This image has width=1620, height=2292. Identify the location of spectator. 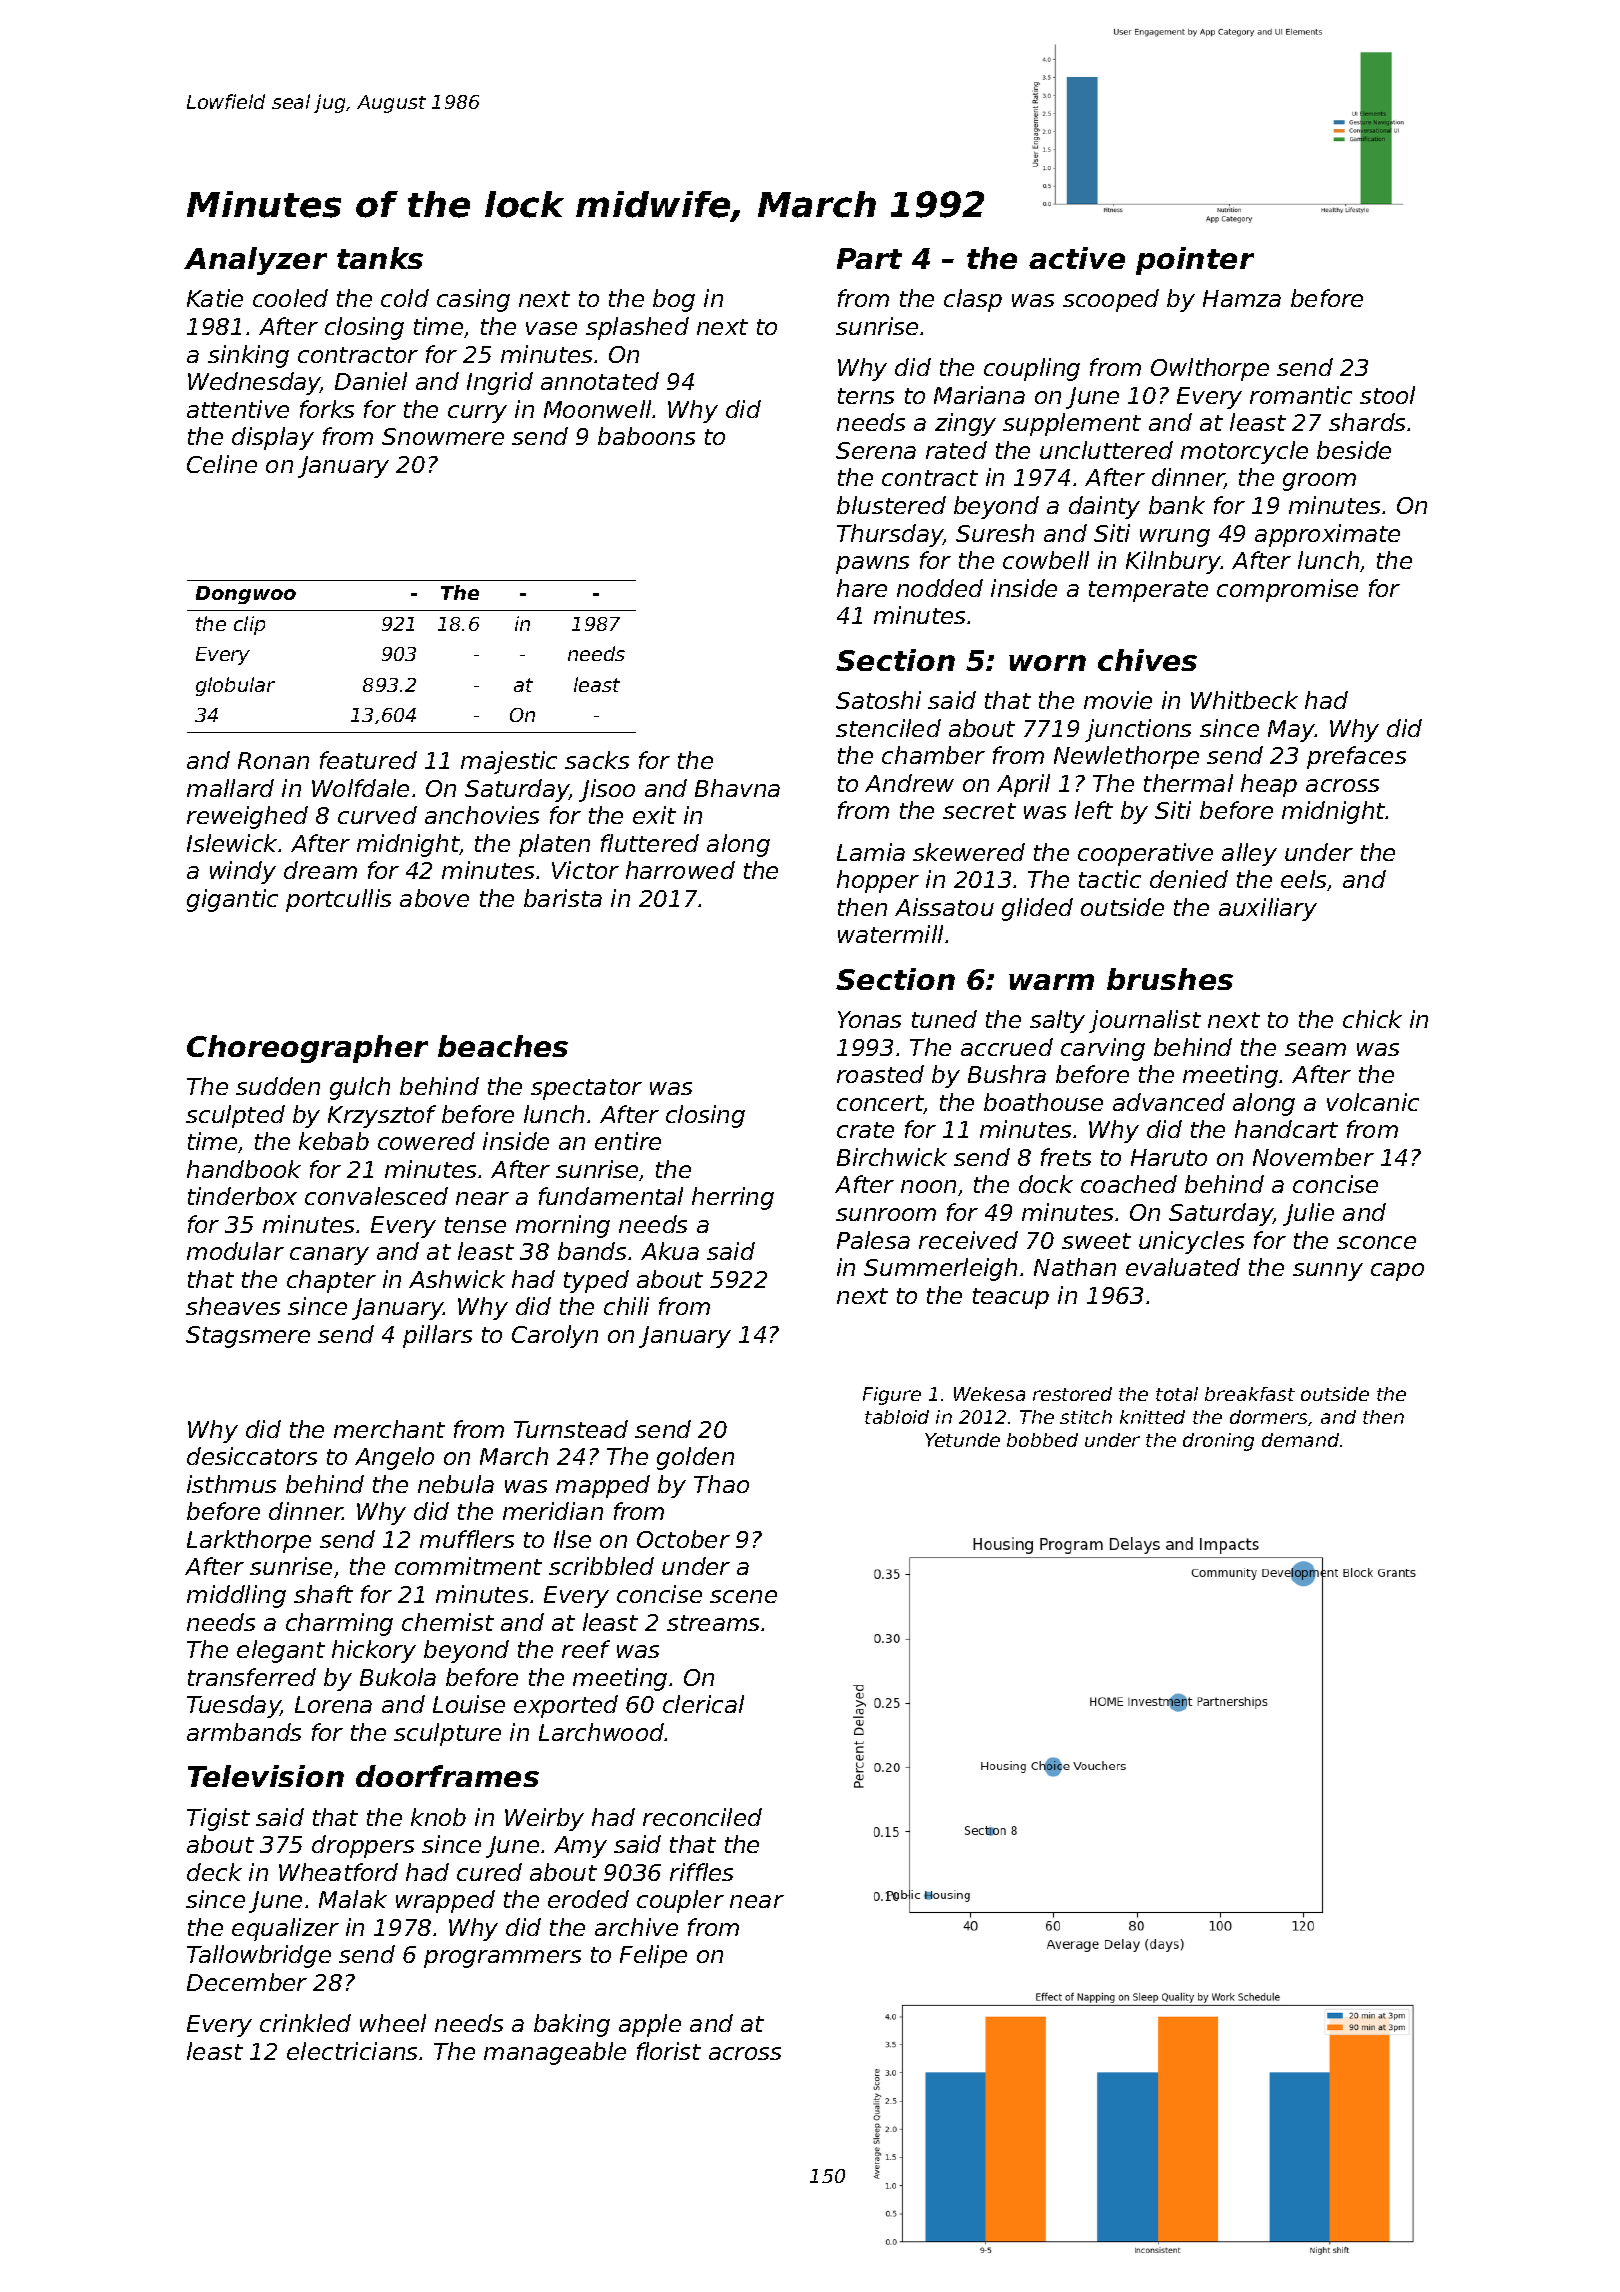
(586, 1089).
